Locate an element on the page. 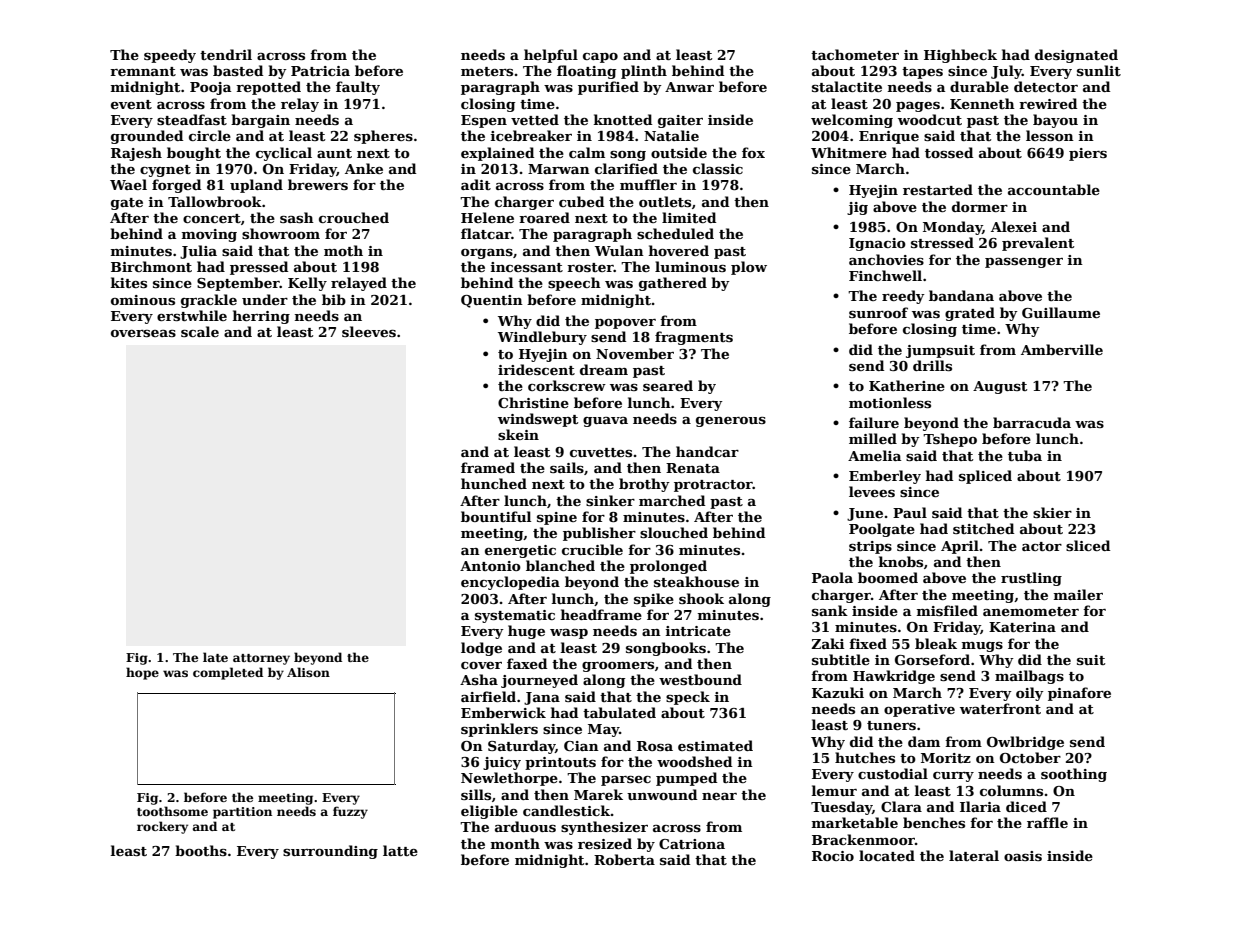 The height and width of the document is (952, 1233). estimated is located at coordinates (715, 745).
